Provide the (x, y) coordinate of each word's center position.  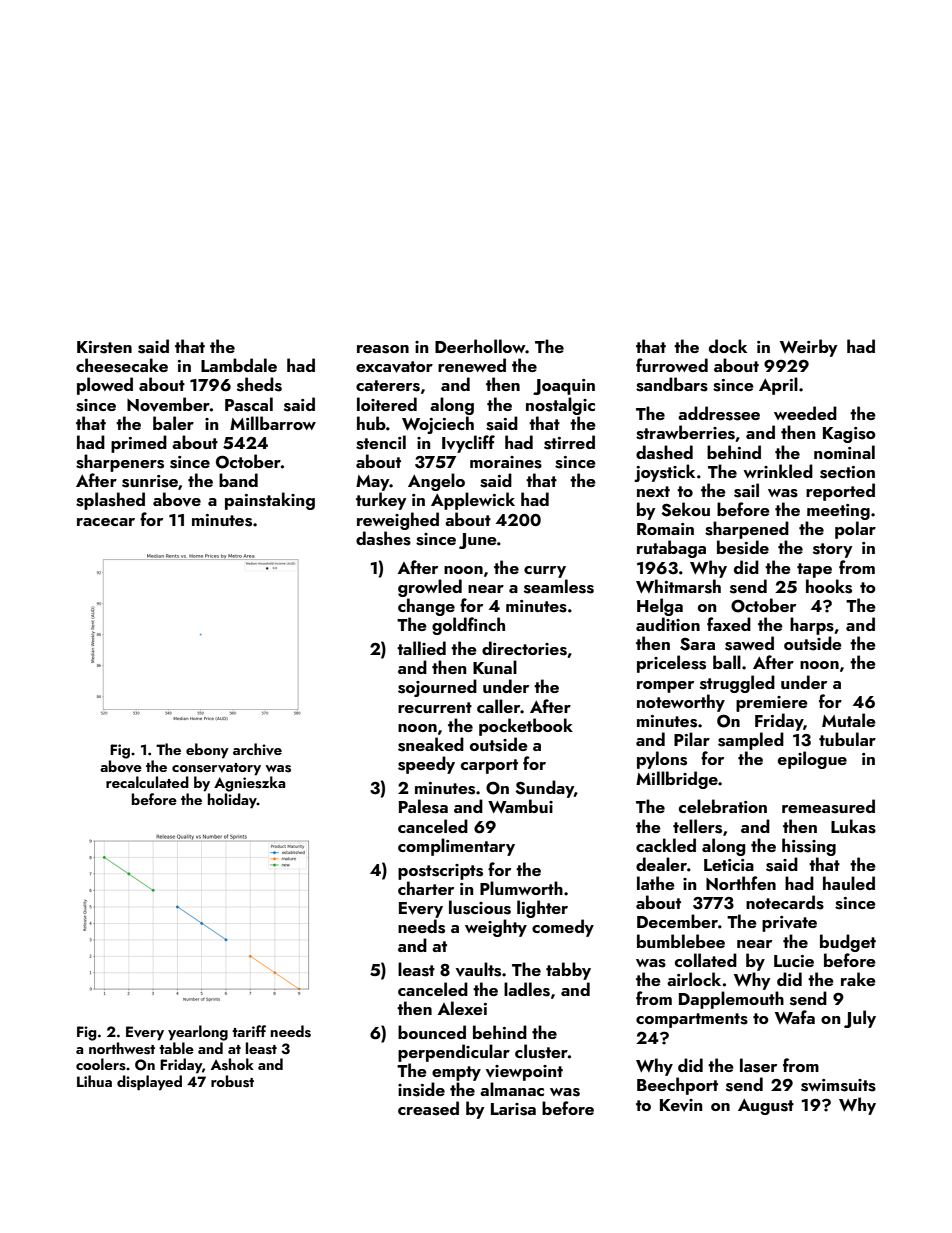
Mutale (849, 720)
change (426, 607)
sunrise (150, 481)
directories (524, 648)
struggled (737, 684)
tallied (421, 648)
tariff (249, 1031)
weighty (496, 928)
